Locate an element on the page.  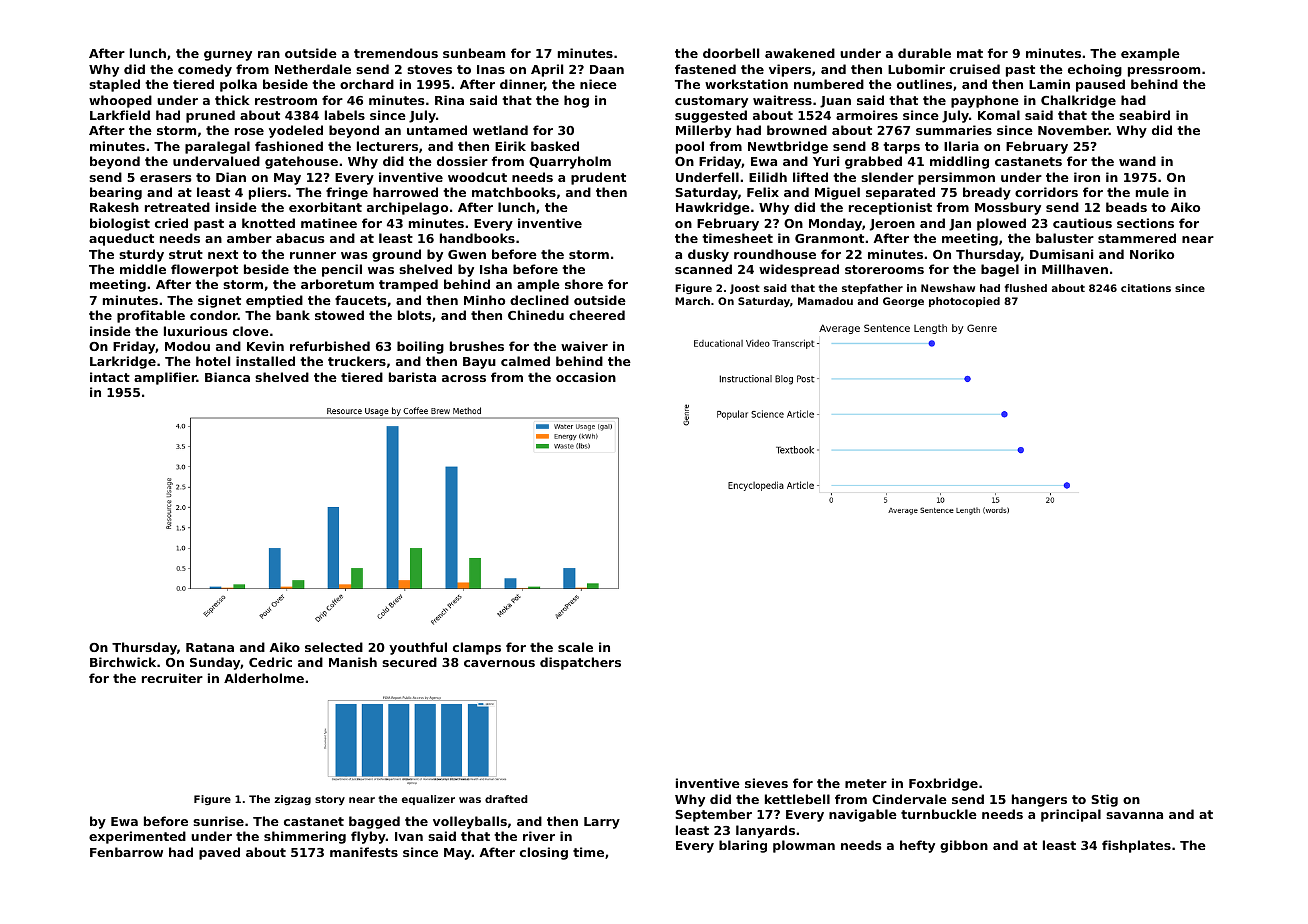
occasion is located at coordinates (586, 377).
